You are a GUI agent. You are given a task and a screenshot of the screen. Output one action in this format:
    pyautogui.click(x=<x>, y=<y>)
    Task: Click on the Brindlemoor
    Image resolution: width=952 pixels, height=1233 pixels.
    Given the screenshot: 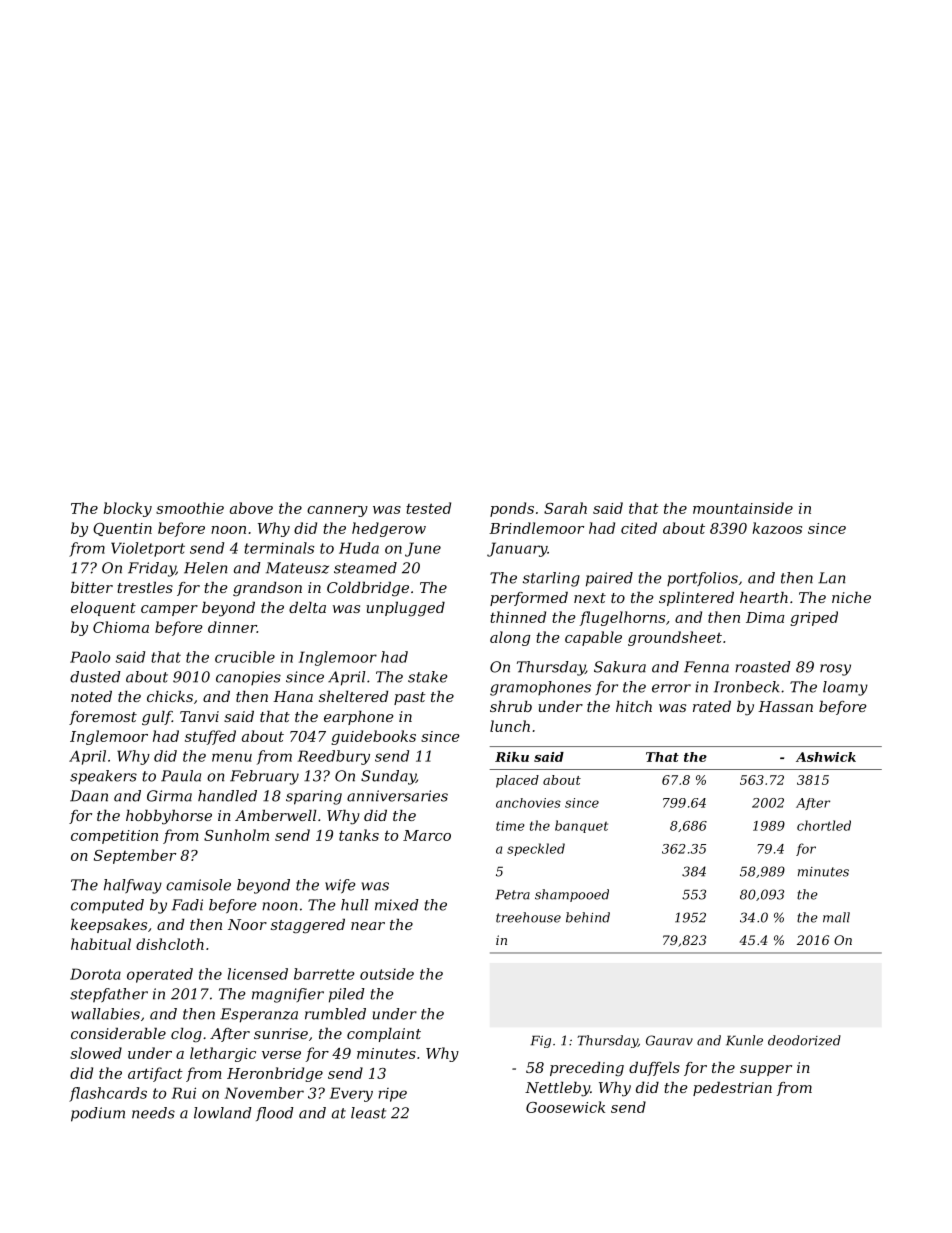 What is the action you would take?
    pyautogui.click(x=536, y=528)
